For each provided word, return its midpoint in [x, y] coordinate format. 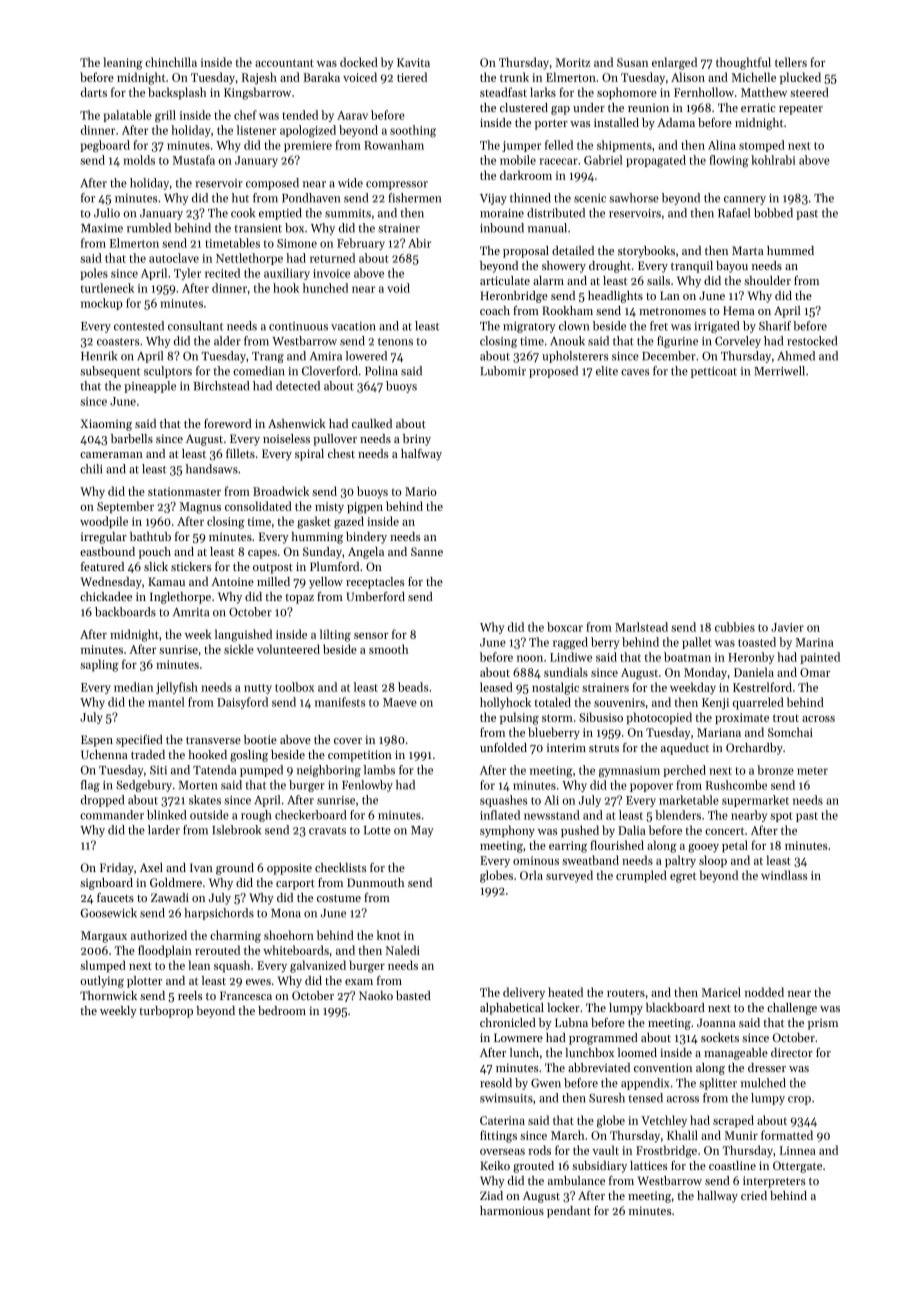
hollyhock [505, 703]
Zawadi [170, 897]
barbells [132, 438]
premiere [308, 146]
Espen [97, 741]
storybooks [646, 252]
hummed [790, 250]
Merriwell [779, 371]
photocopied [659, 718]
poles [94, 274]
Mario [421, 491]
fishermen [414, 198]
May [422, 831]
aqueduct [685, 749]
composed [272, 184]
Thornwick [108, 995]
